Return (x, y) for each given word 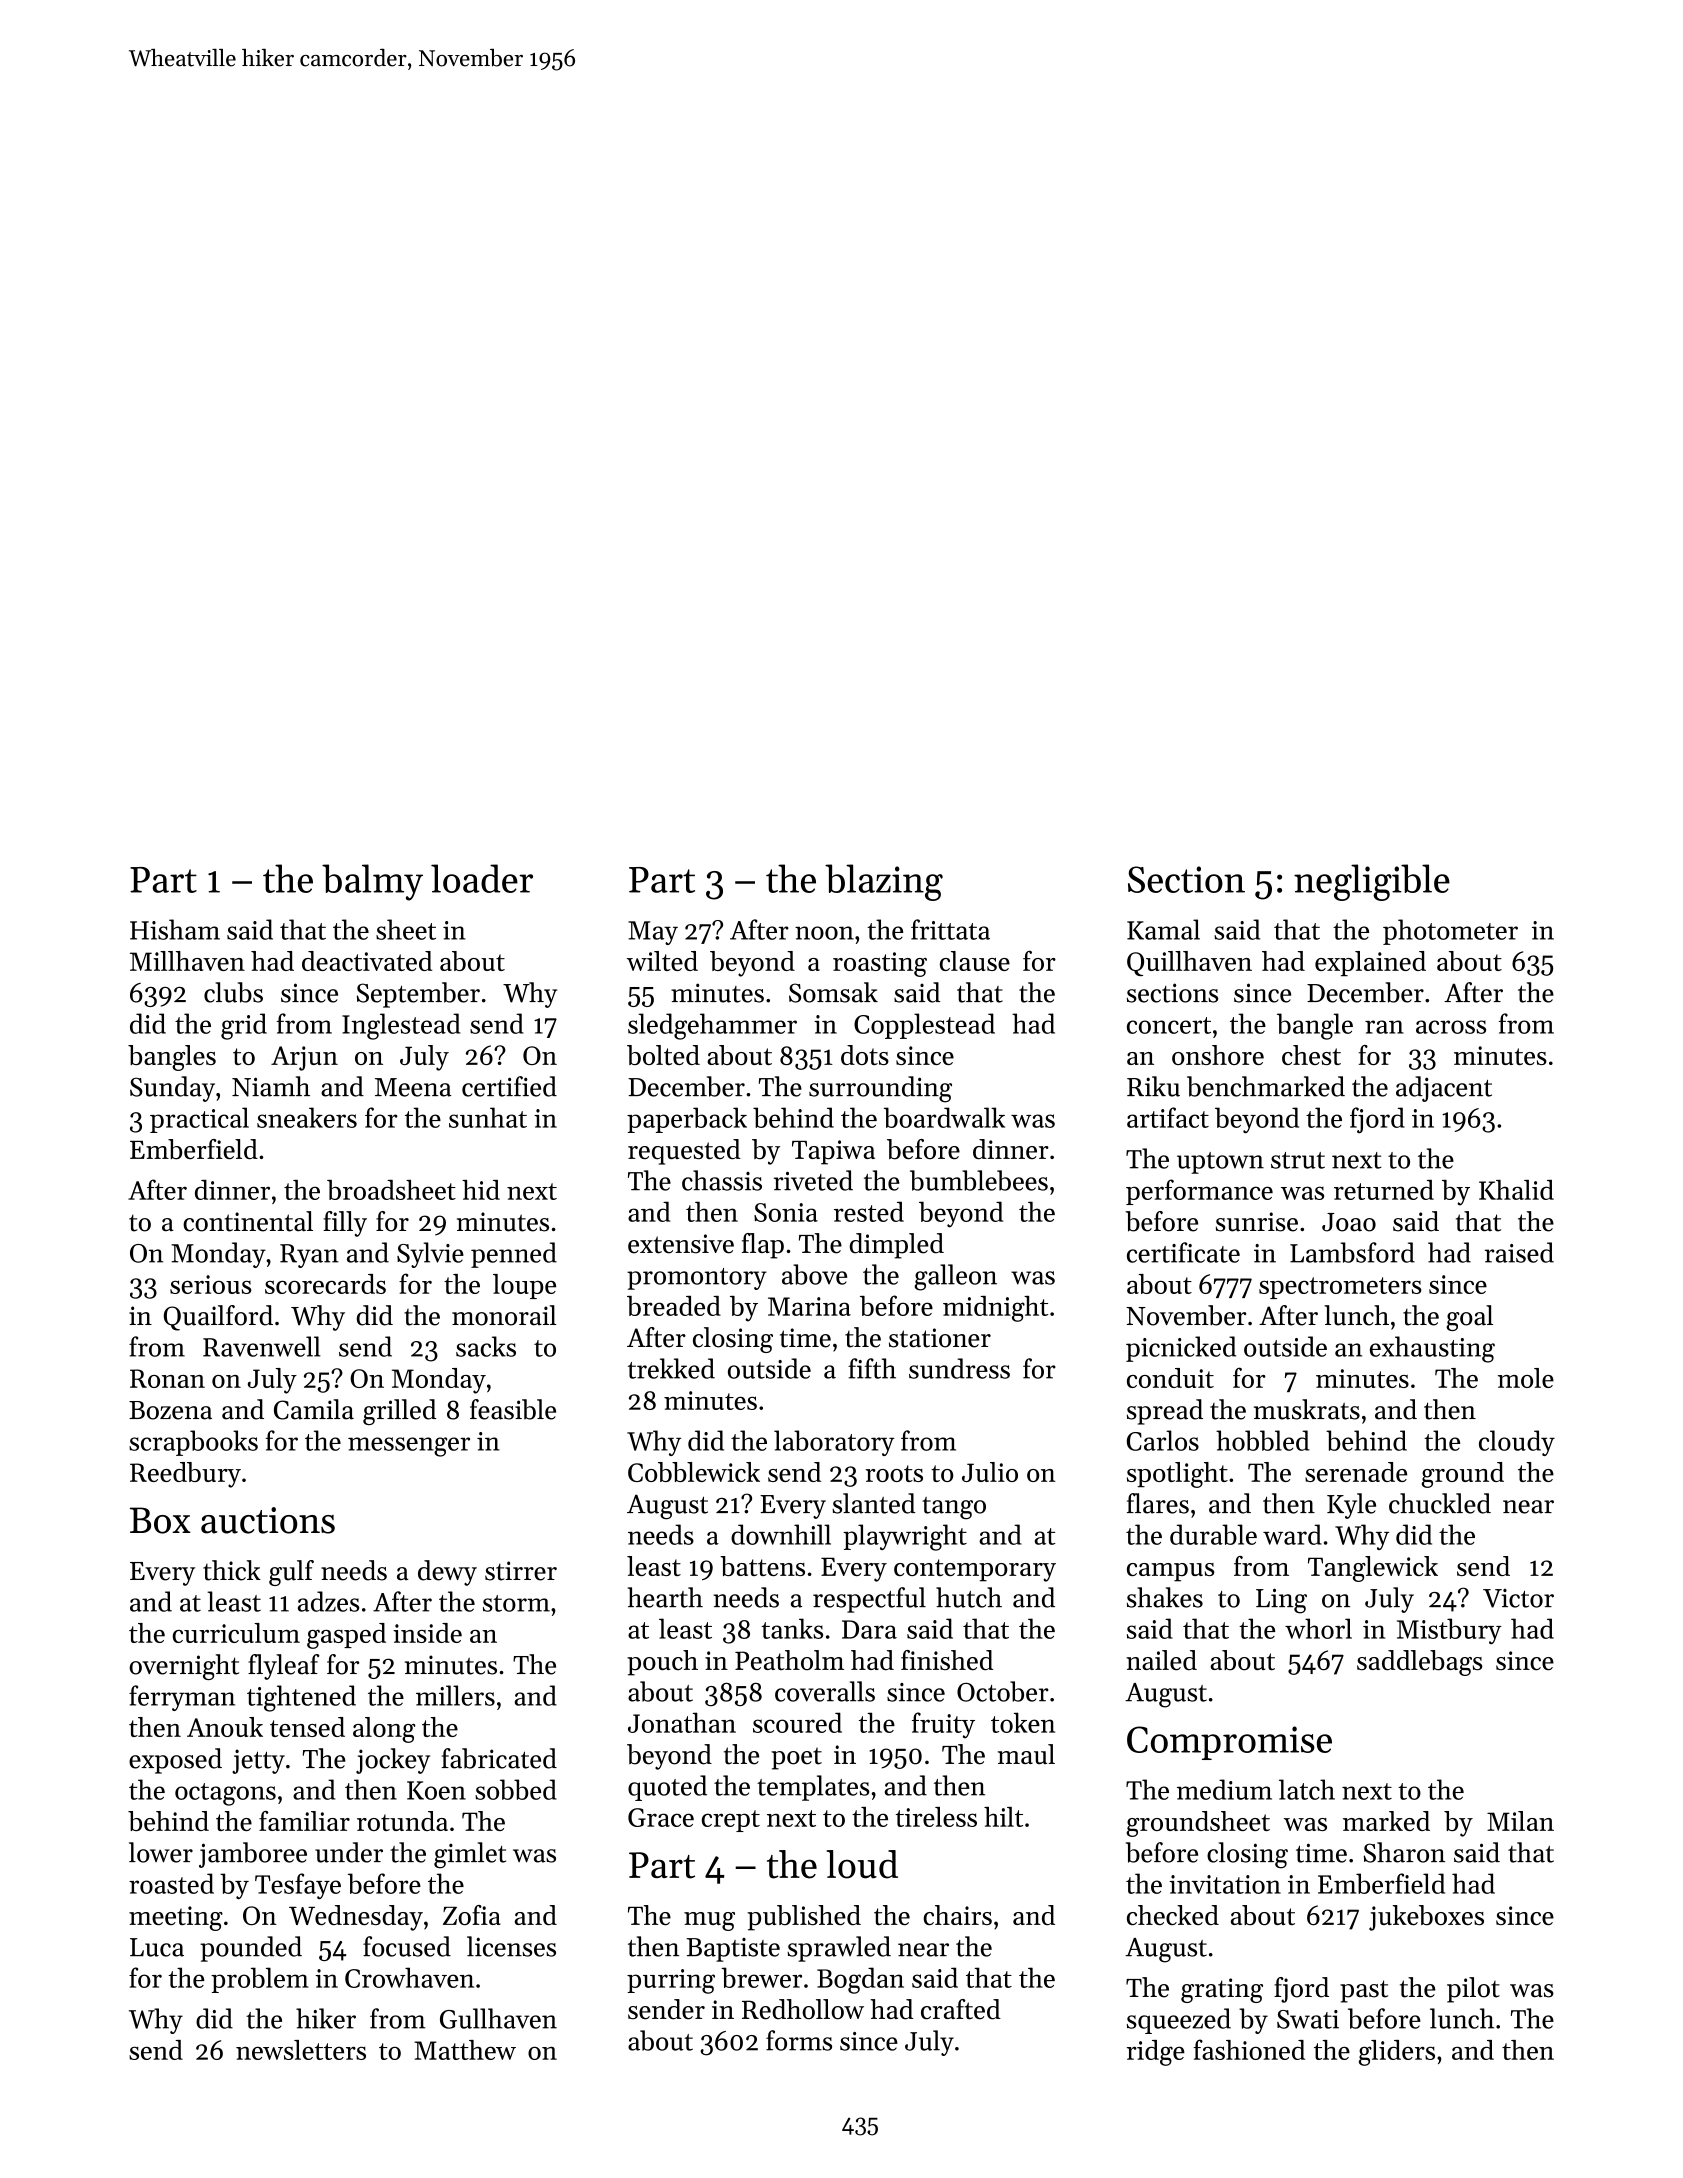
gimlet (470, 1855)
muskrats (1307, 1409)
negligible (1372, 882)
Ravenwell (262, 1346)
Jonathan (682, 1722)
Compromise (1229, 1743)
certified (509, 1086)
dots (865, 1055)
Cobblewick (694, 1472)
